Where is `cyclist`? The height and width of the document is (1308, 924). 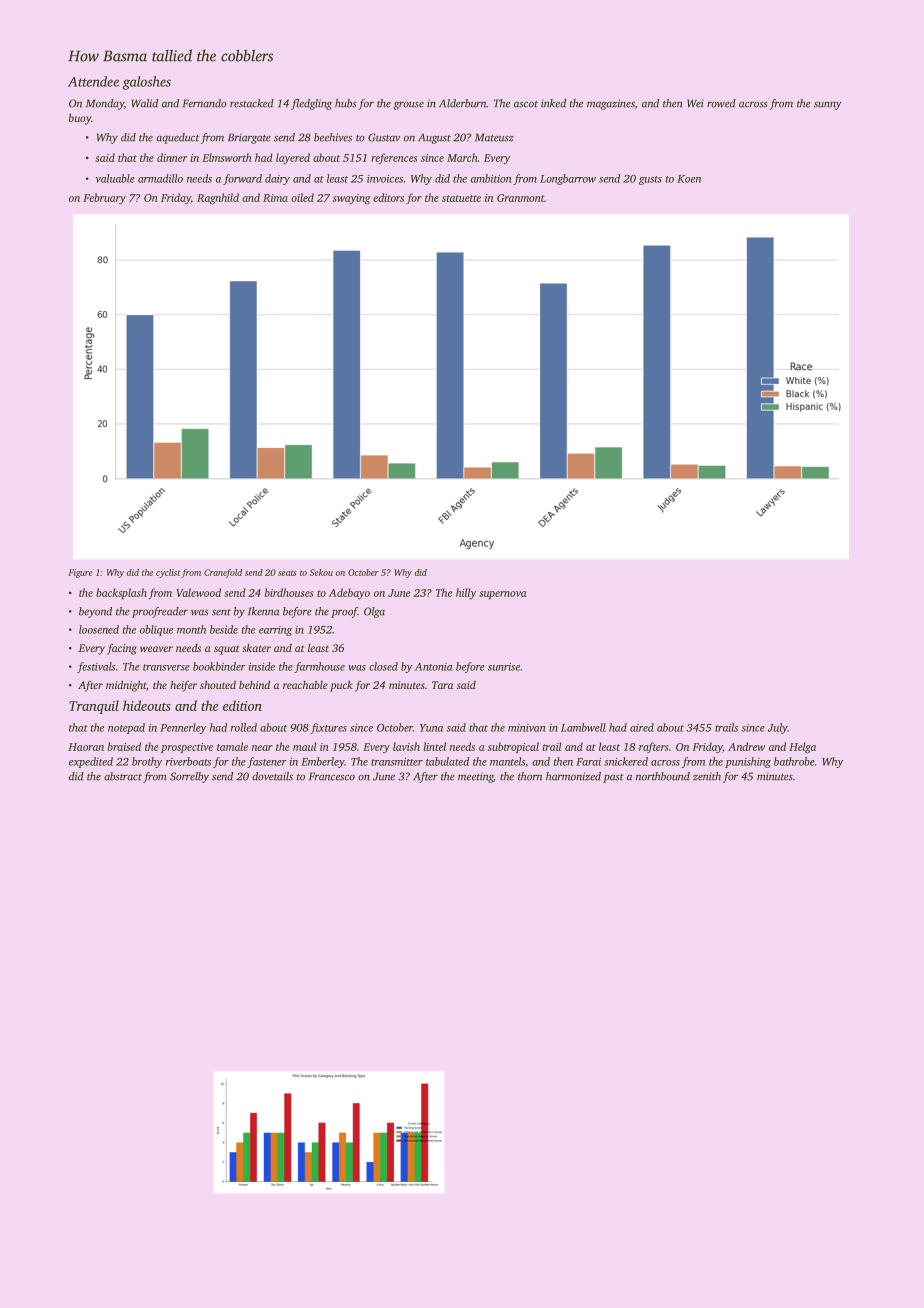 cyclist is located at coordinates (168, 573).
